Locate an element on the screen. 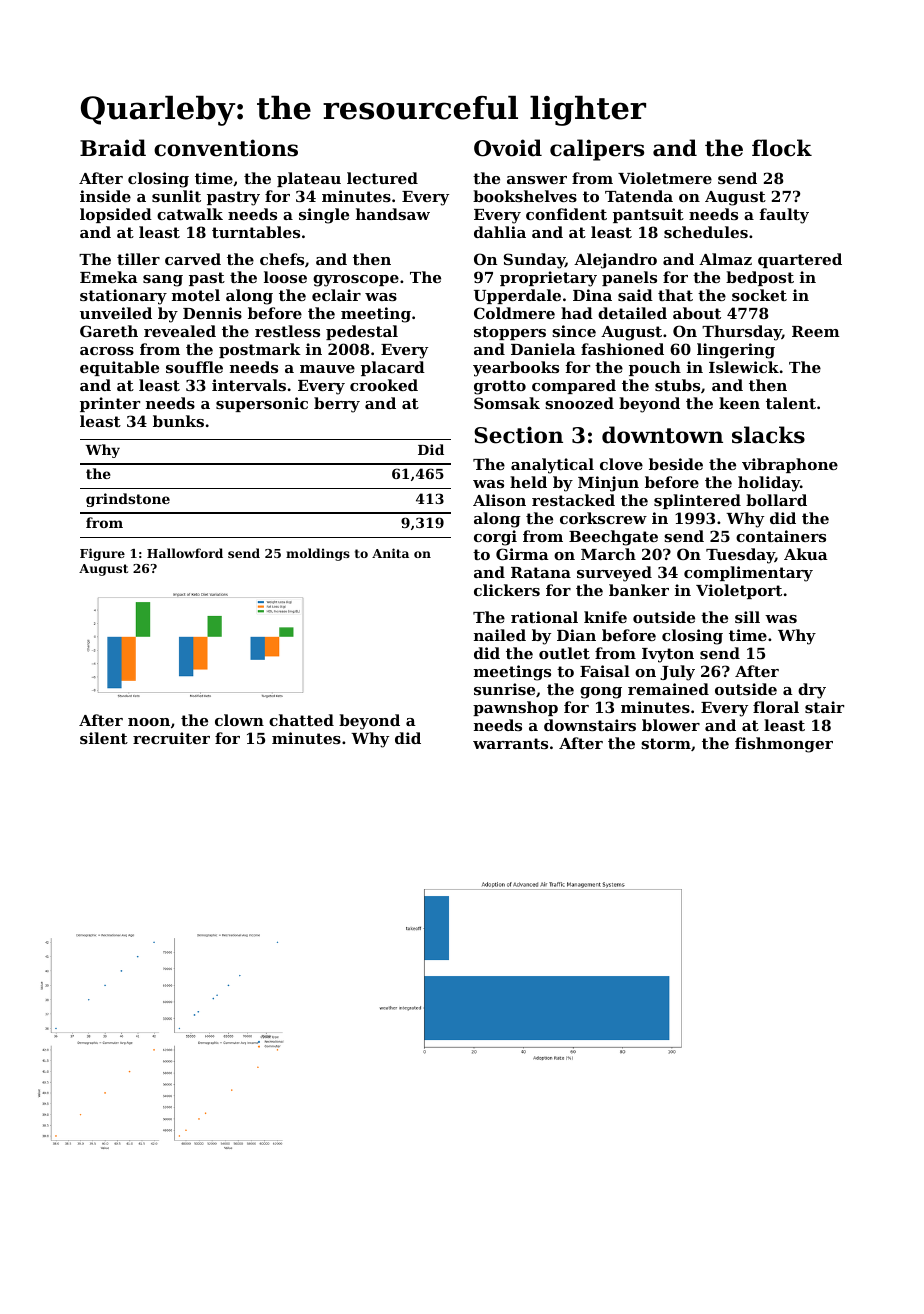  supersonic is located at coordinates (262, 404).
